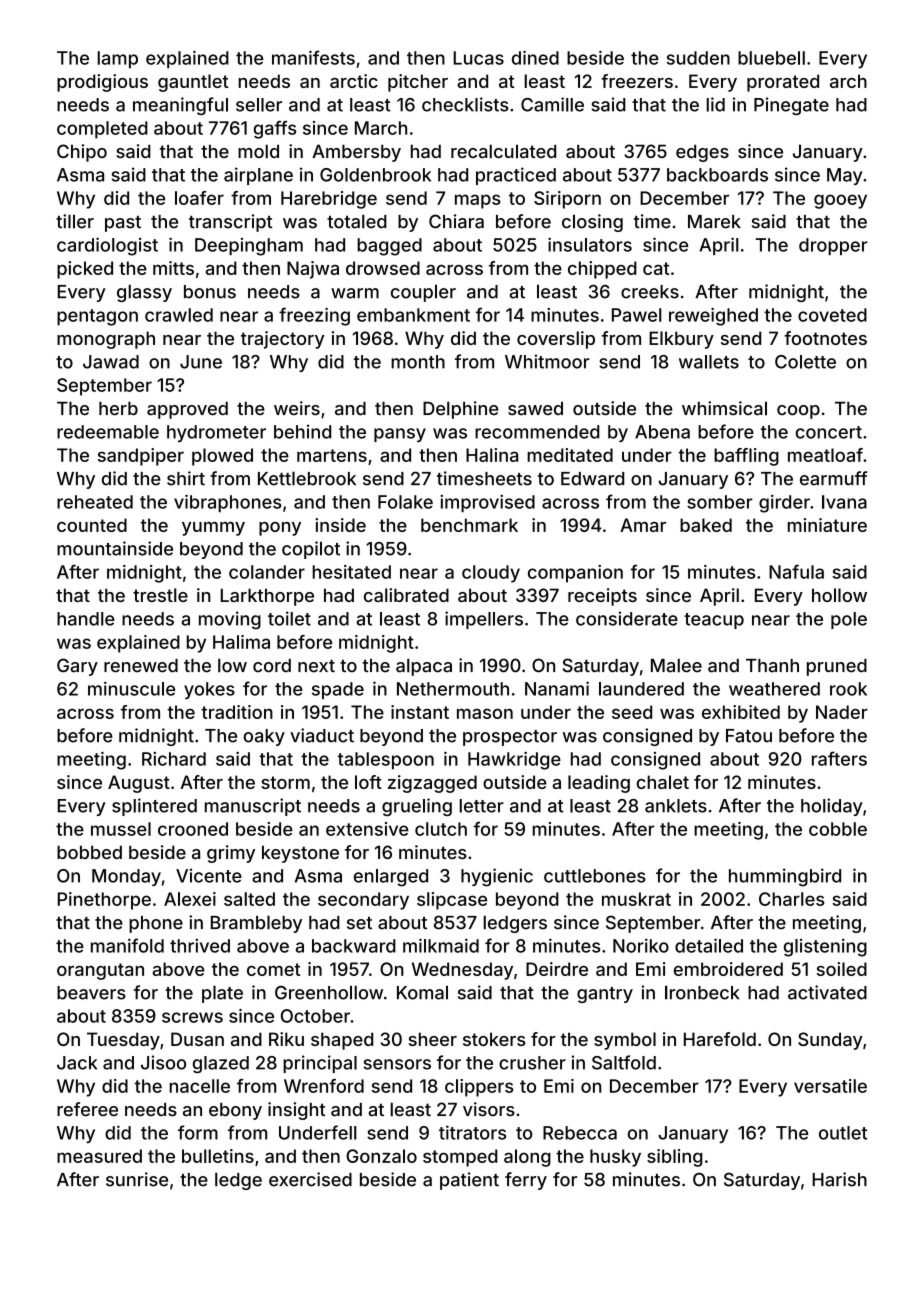 This screenshot has height=1308, width=924. I want to click on sudden, so click(698, 58).
